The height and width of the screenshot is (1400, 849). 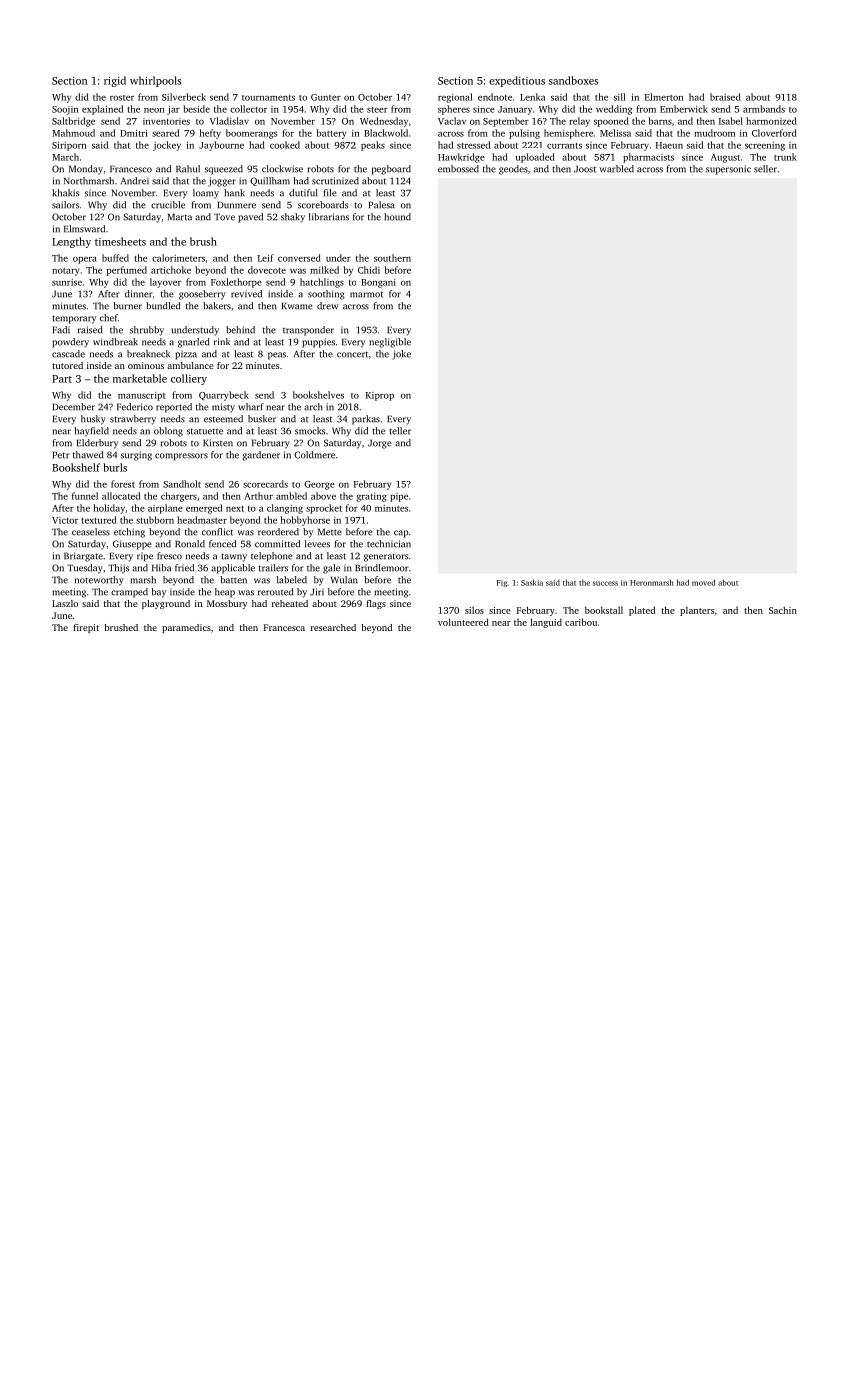 I want to click on seller, so click(x=765, y=169).
